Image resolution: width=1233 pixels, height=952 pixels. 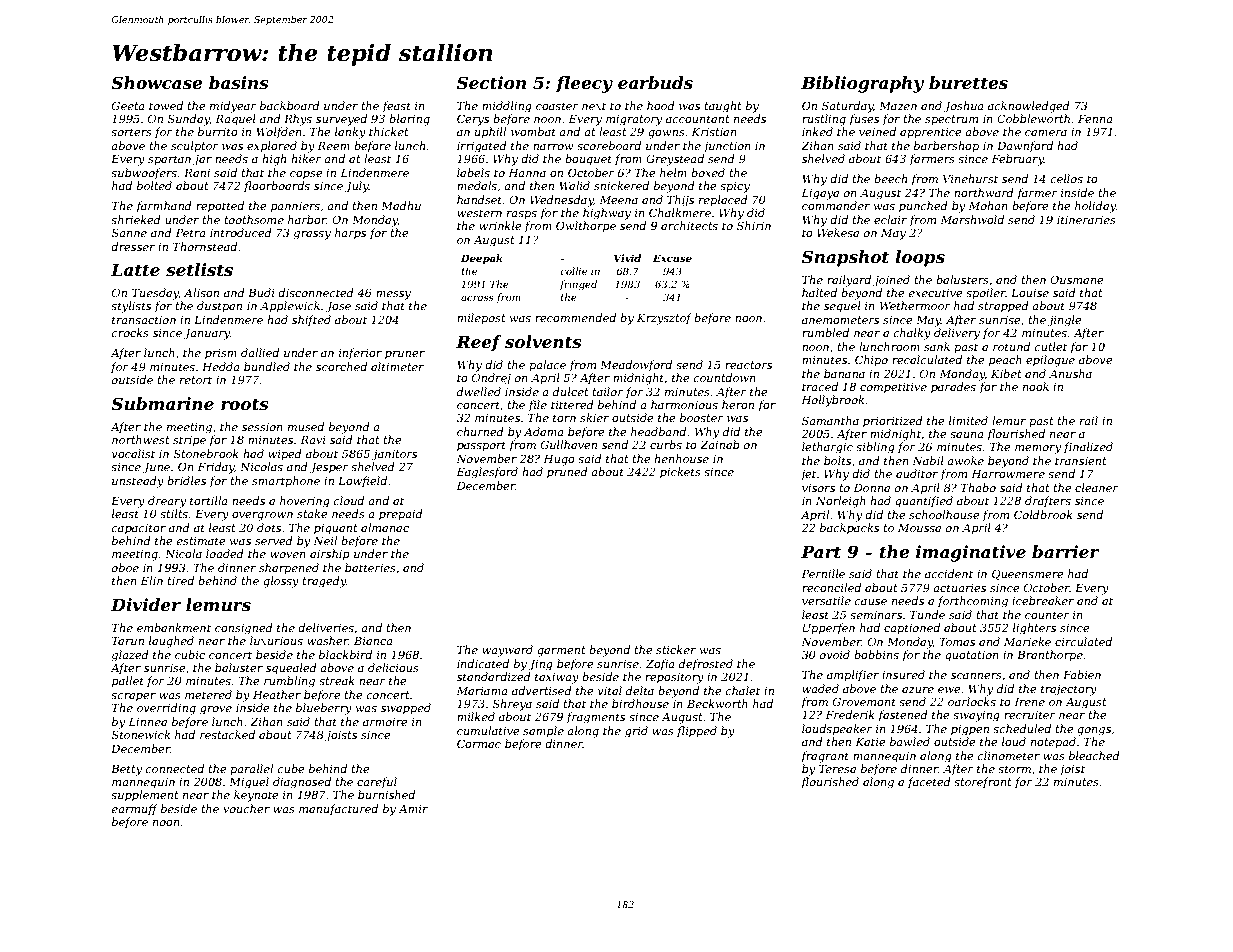 I want to click on fringed, so click(x=578, y=285).
